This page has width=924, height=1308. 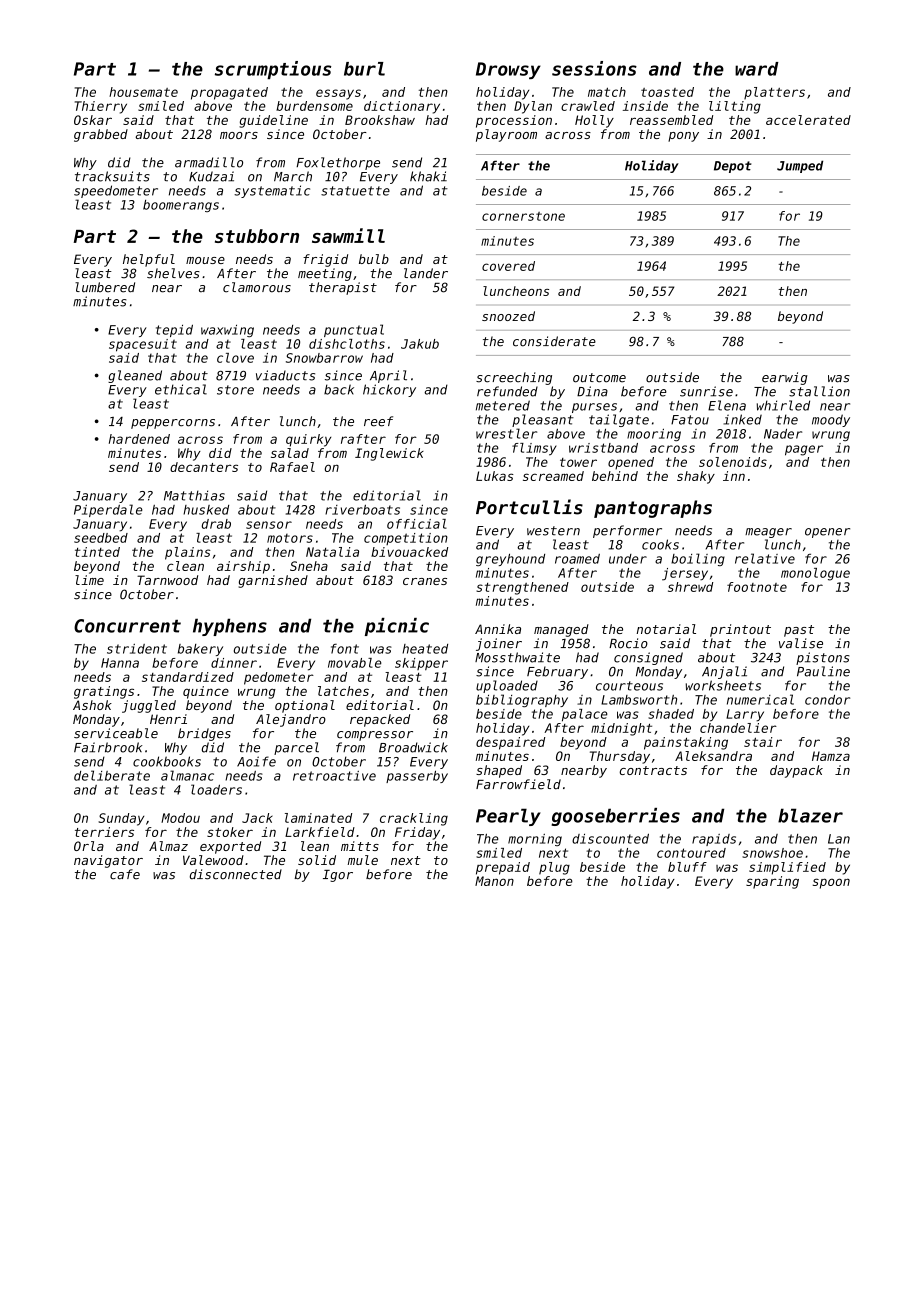 What do you see at coordinates (168, 846) in the page?
I see `Almaz` at bounding box center [168, 846].
